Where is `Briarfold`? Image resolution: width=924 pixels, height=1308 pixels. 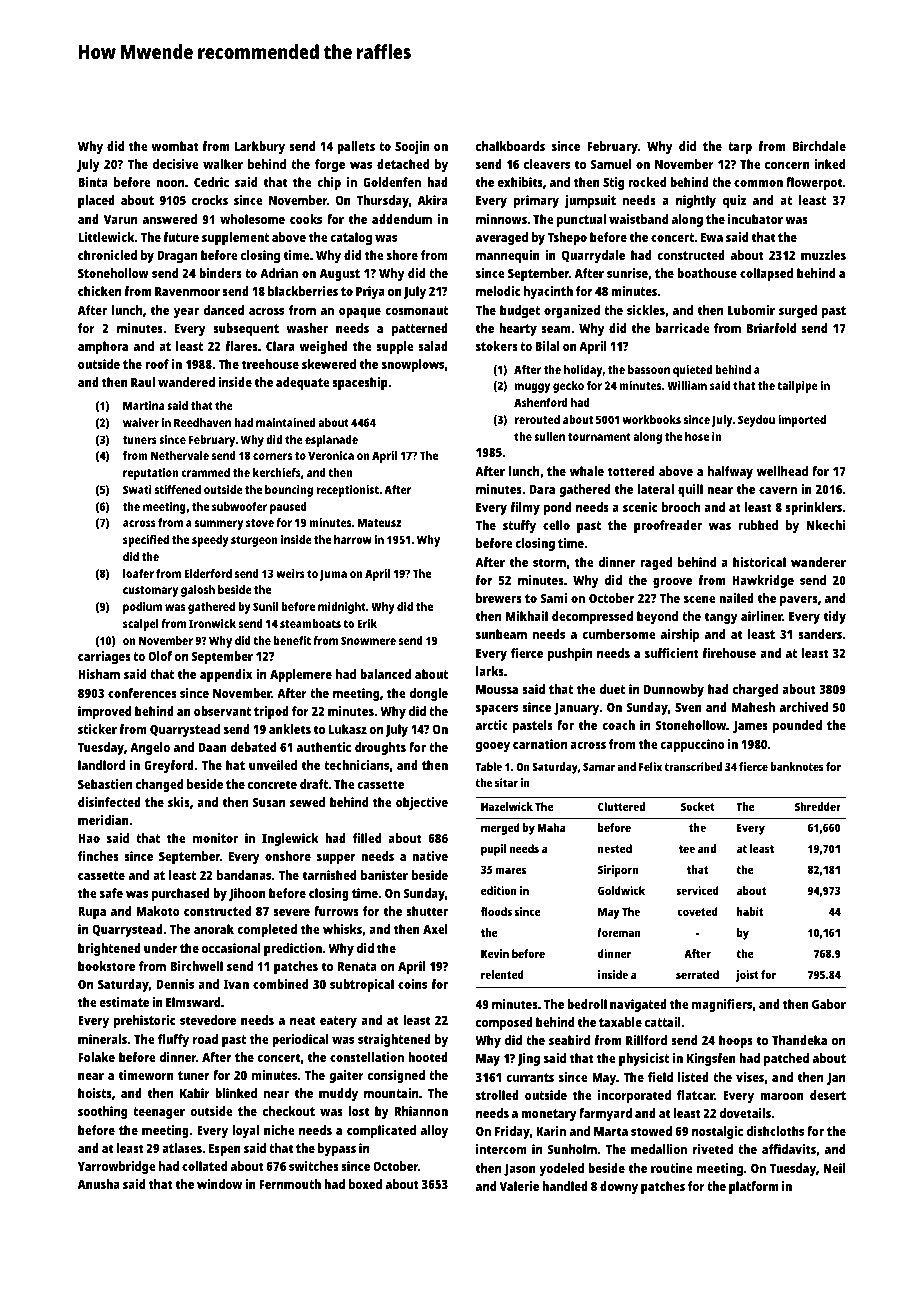 Briarfold is located at coordinates (771, 328).
